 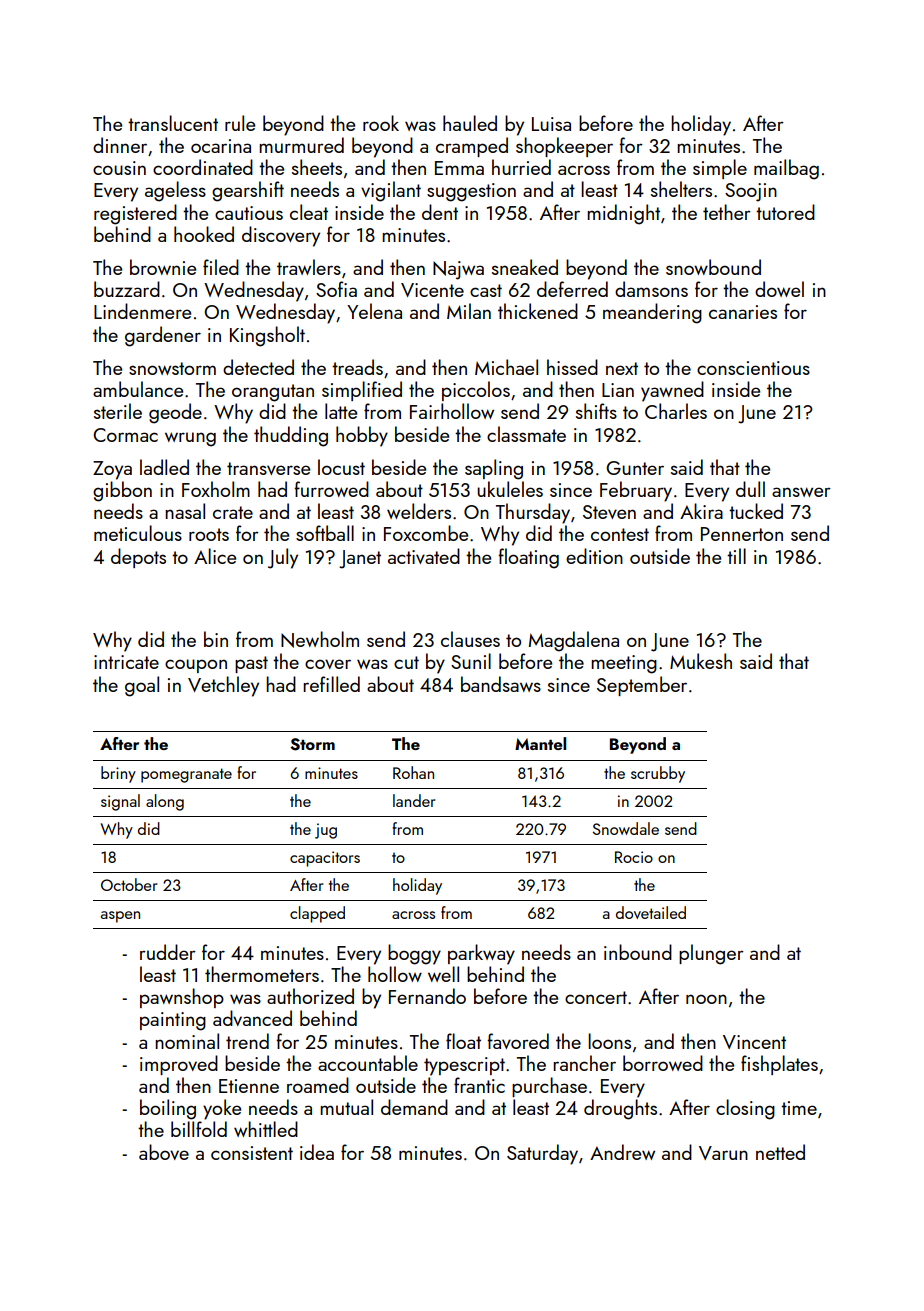 I want to click on Vincent, so click(x=754, y=1042).
